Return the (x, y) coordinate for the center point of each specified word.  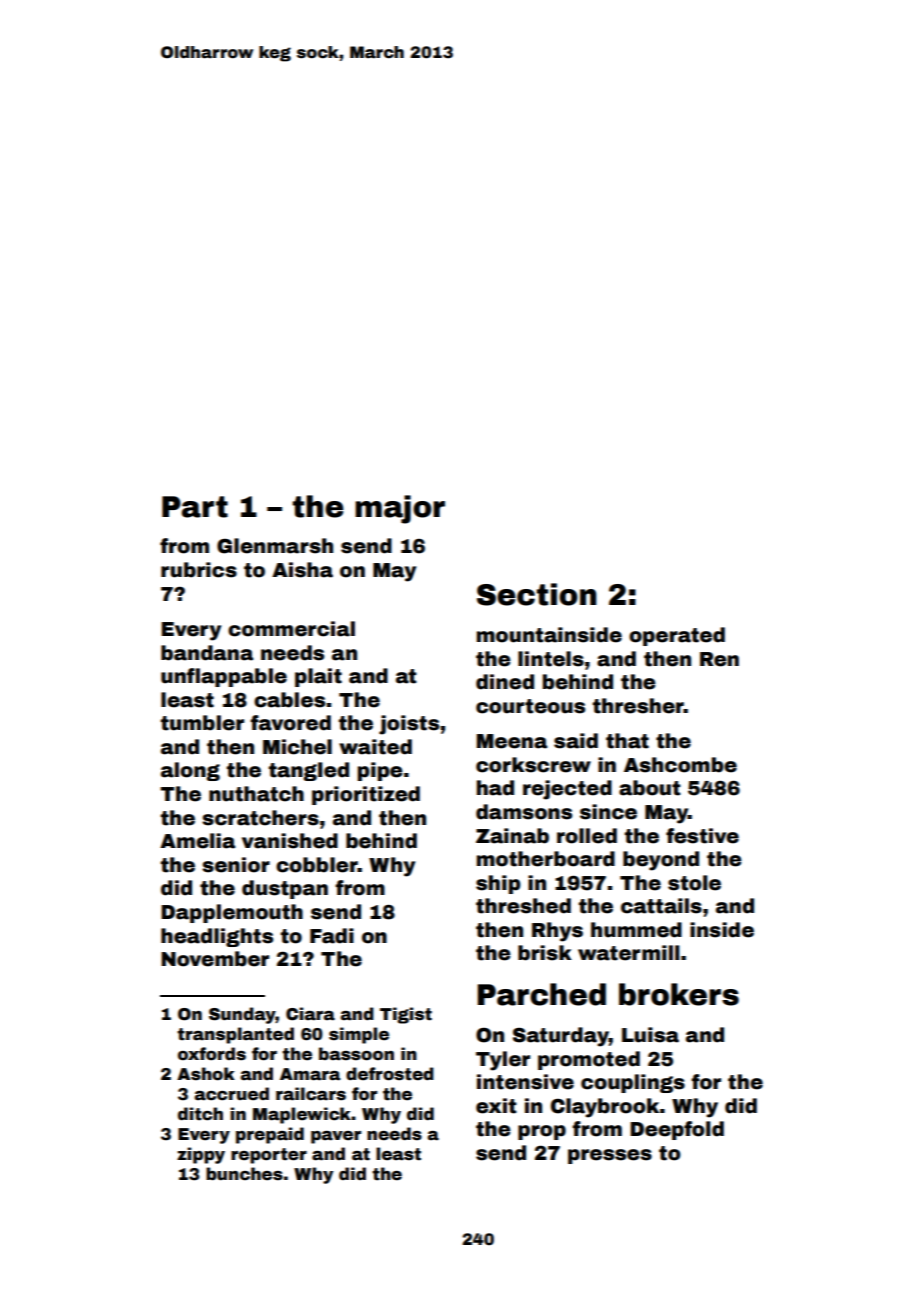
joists (409, 725)
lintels (551, 659)
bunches (244, 1174)
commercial (291, 629)
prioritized (366, 795)
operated (677, 636)
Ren (719, 659)
